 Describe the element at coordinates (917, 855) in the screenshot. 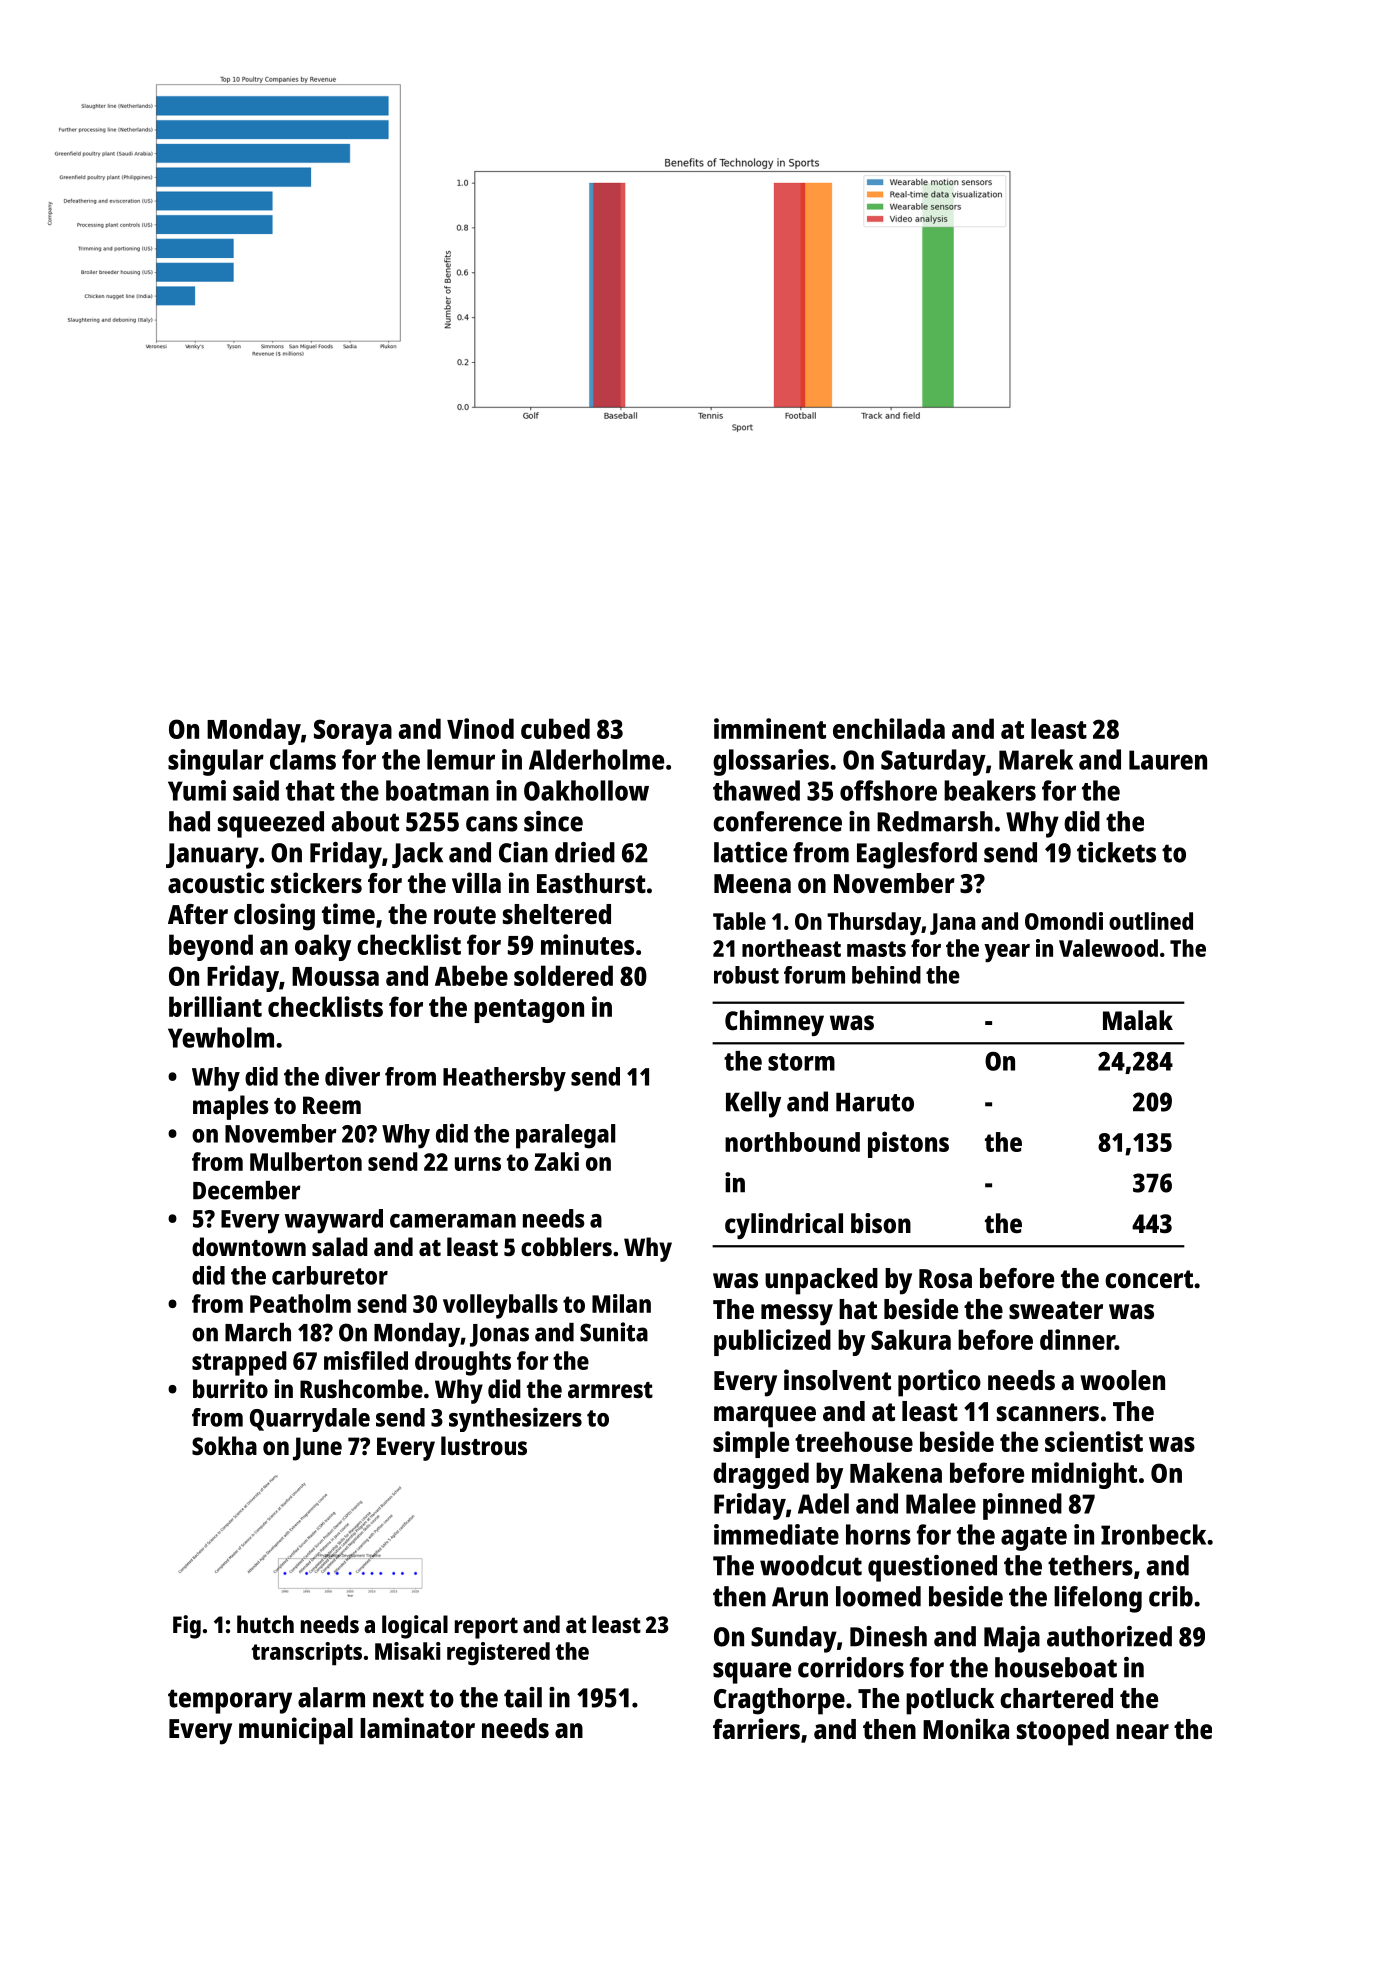

I see `Eaglesford` at that location.
